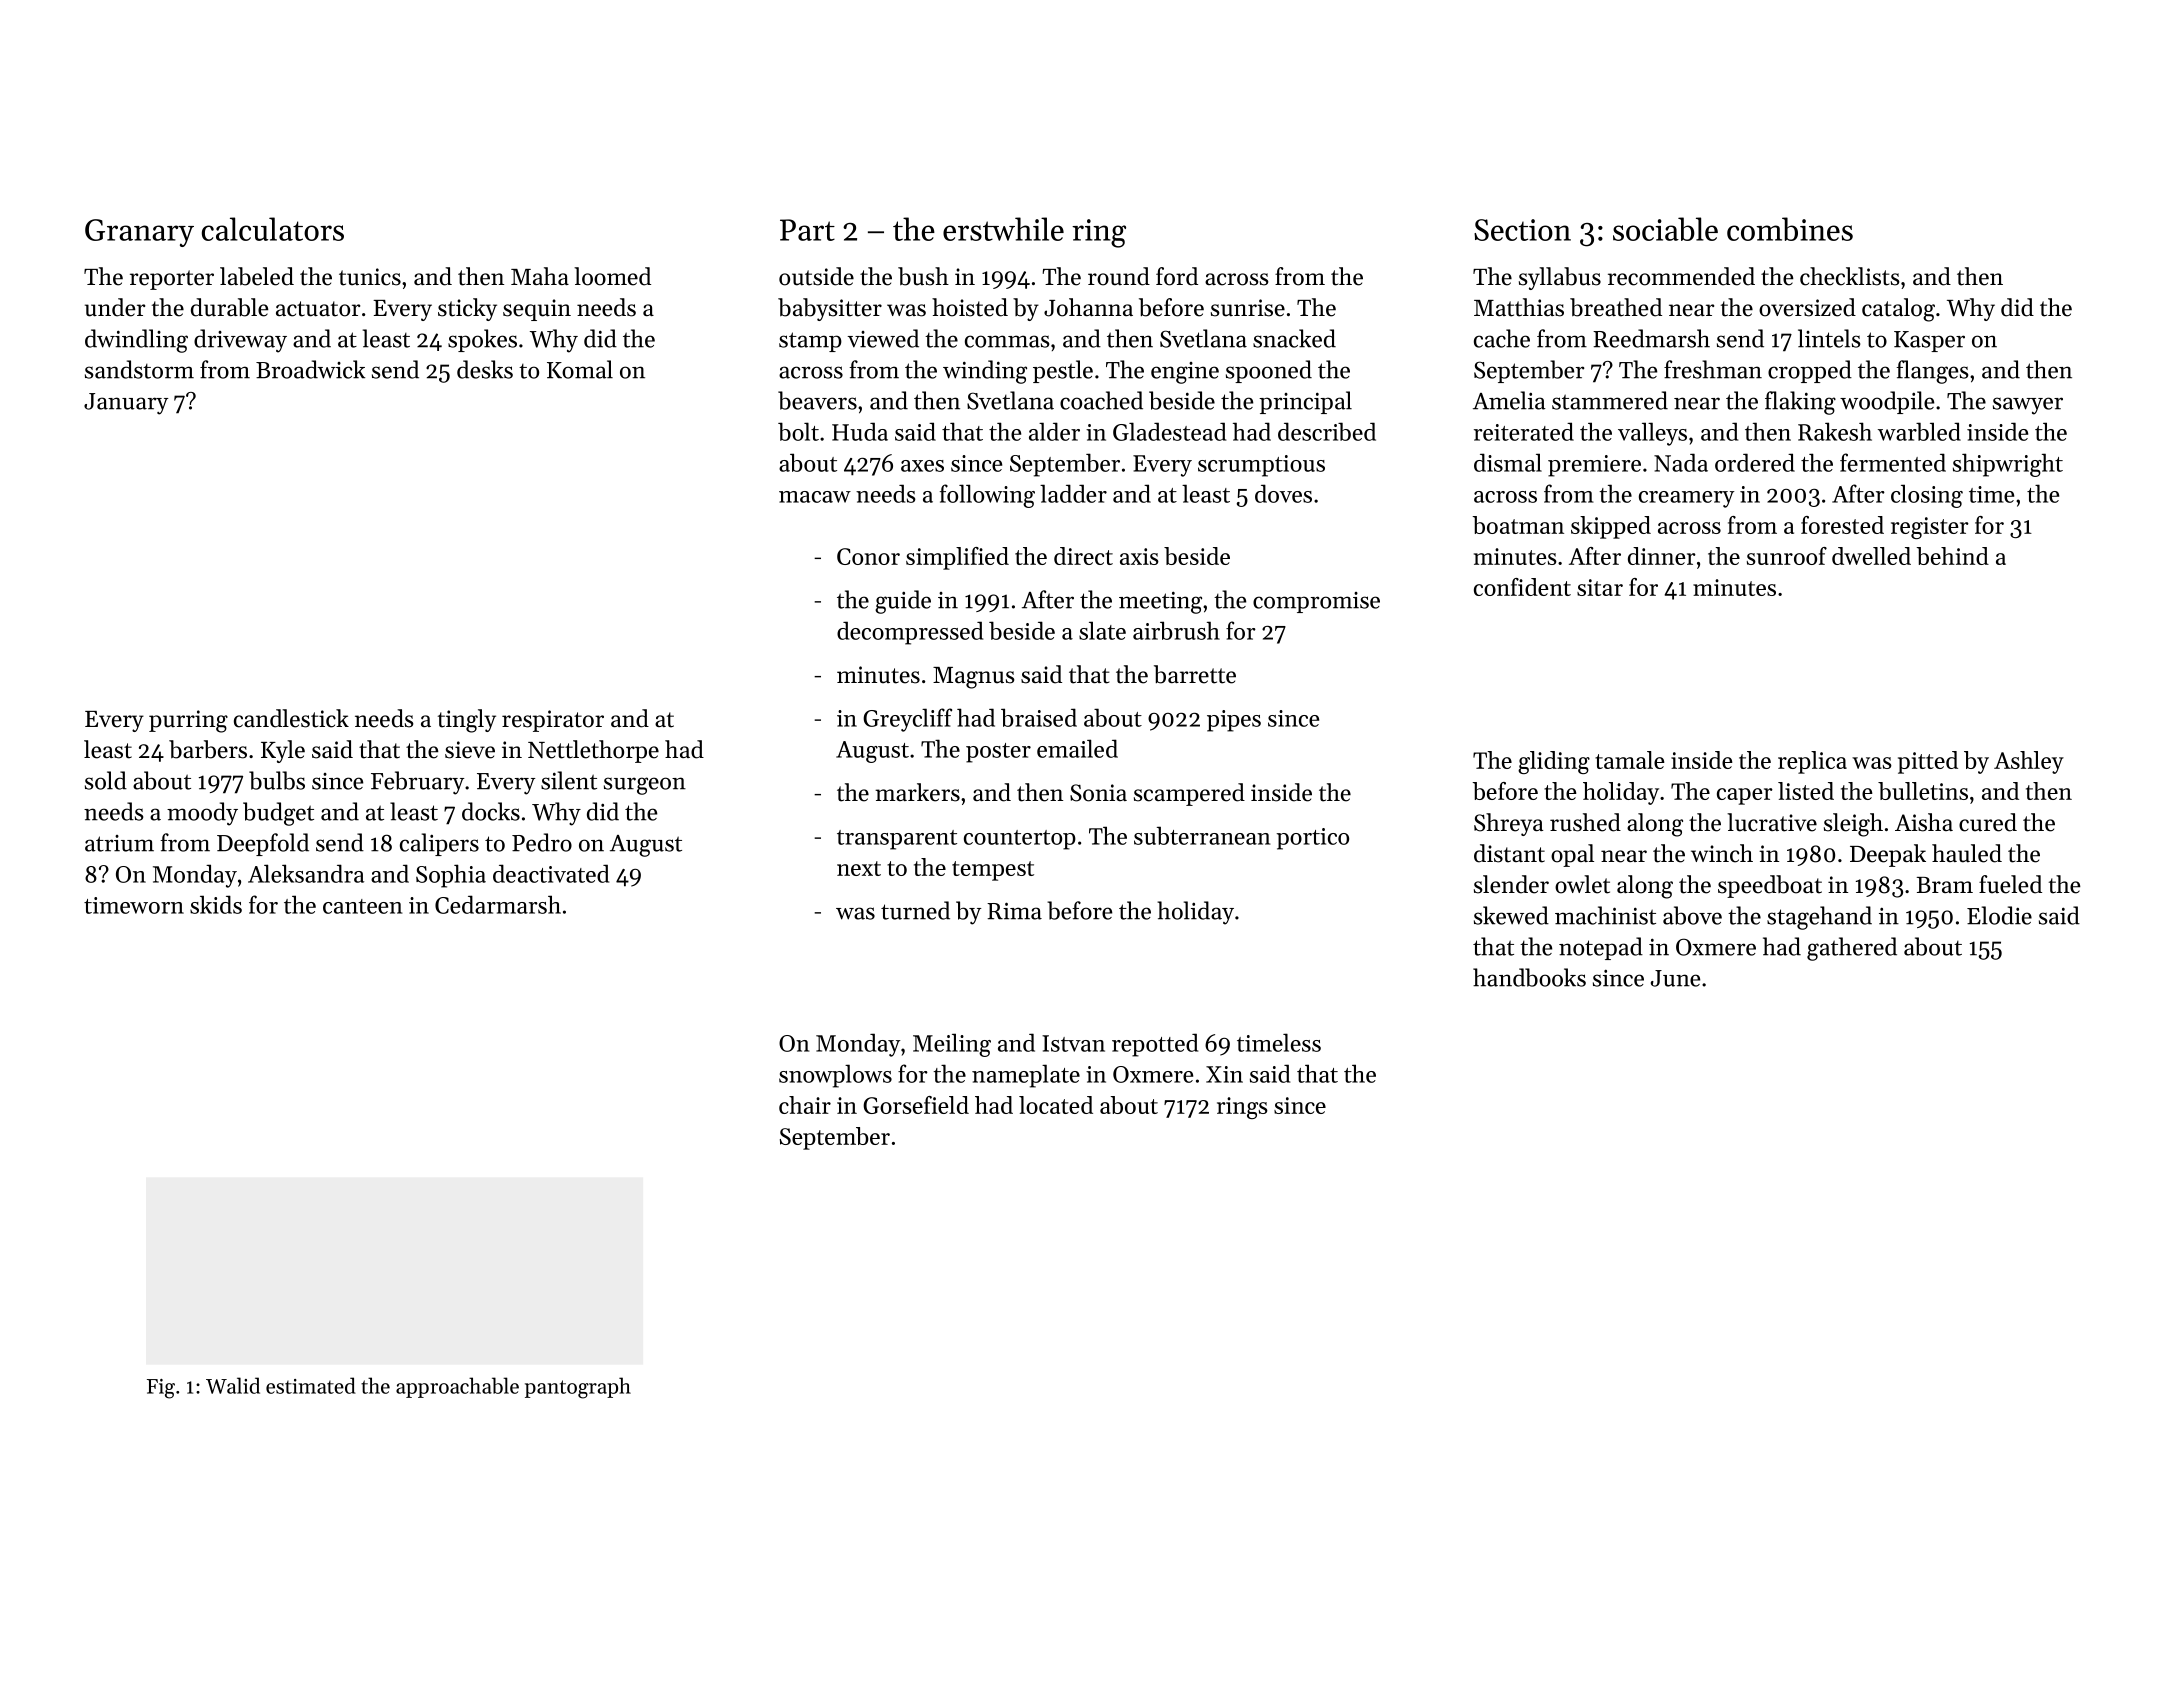 This screenshot has width=2178, height=1683. I want to click on machinist, so click(1605, 915).
